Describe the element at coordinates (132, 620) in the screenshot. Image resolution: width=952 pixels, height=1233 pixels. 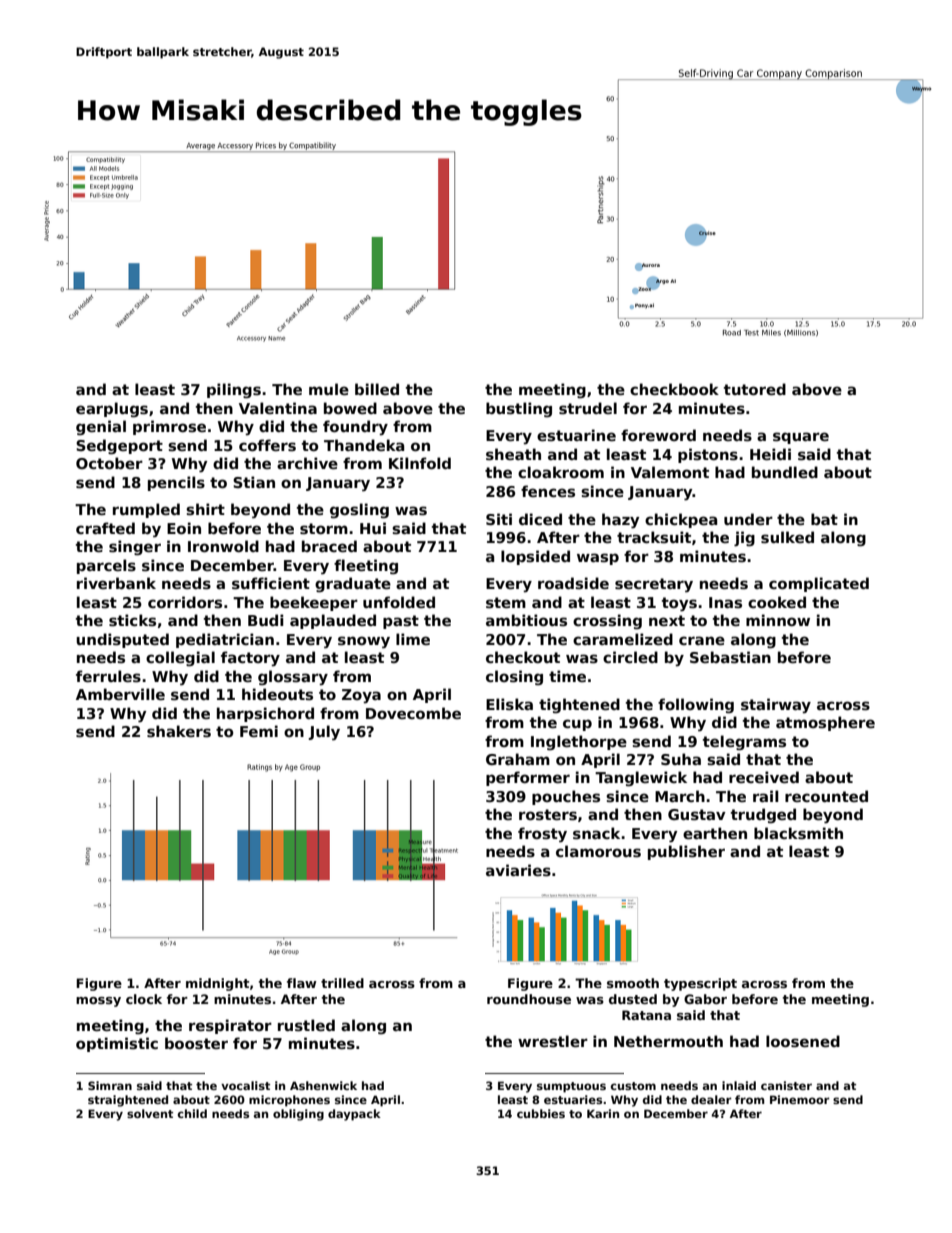
I see `sticks` at that location.
